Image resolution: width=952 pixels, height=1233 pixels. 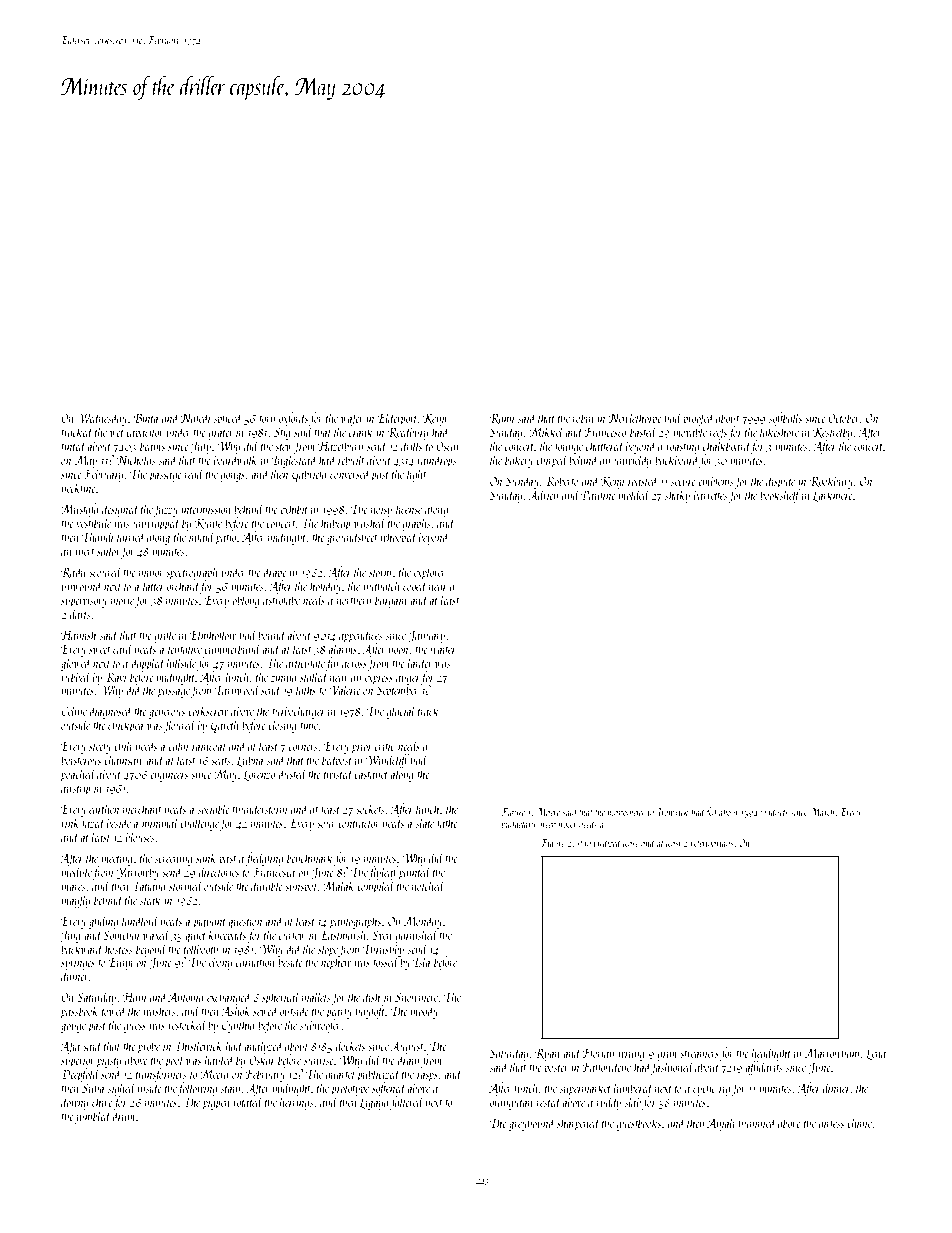 I want to click on October, so click(x=844, y=417).
